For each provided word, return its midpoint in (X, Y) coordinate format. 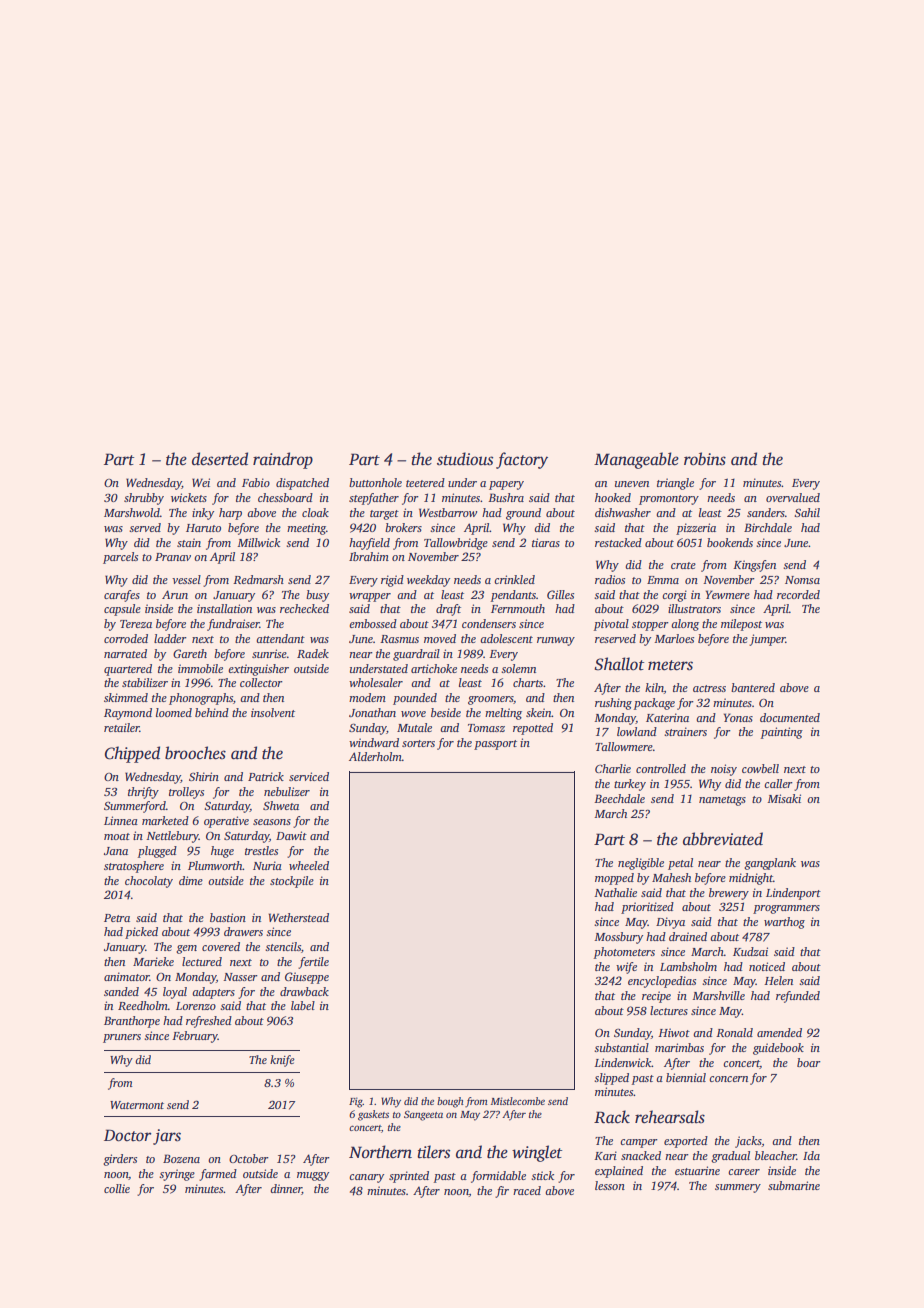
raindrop (283, 460)
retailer (122, 727)
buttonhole (375, 482)
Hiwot (674, 1032)
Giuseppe (307, 978)
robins (705, 459)
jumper (767, 640)
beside (446, 712)
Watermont (137, 1105)
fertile (313, 963)
